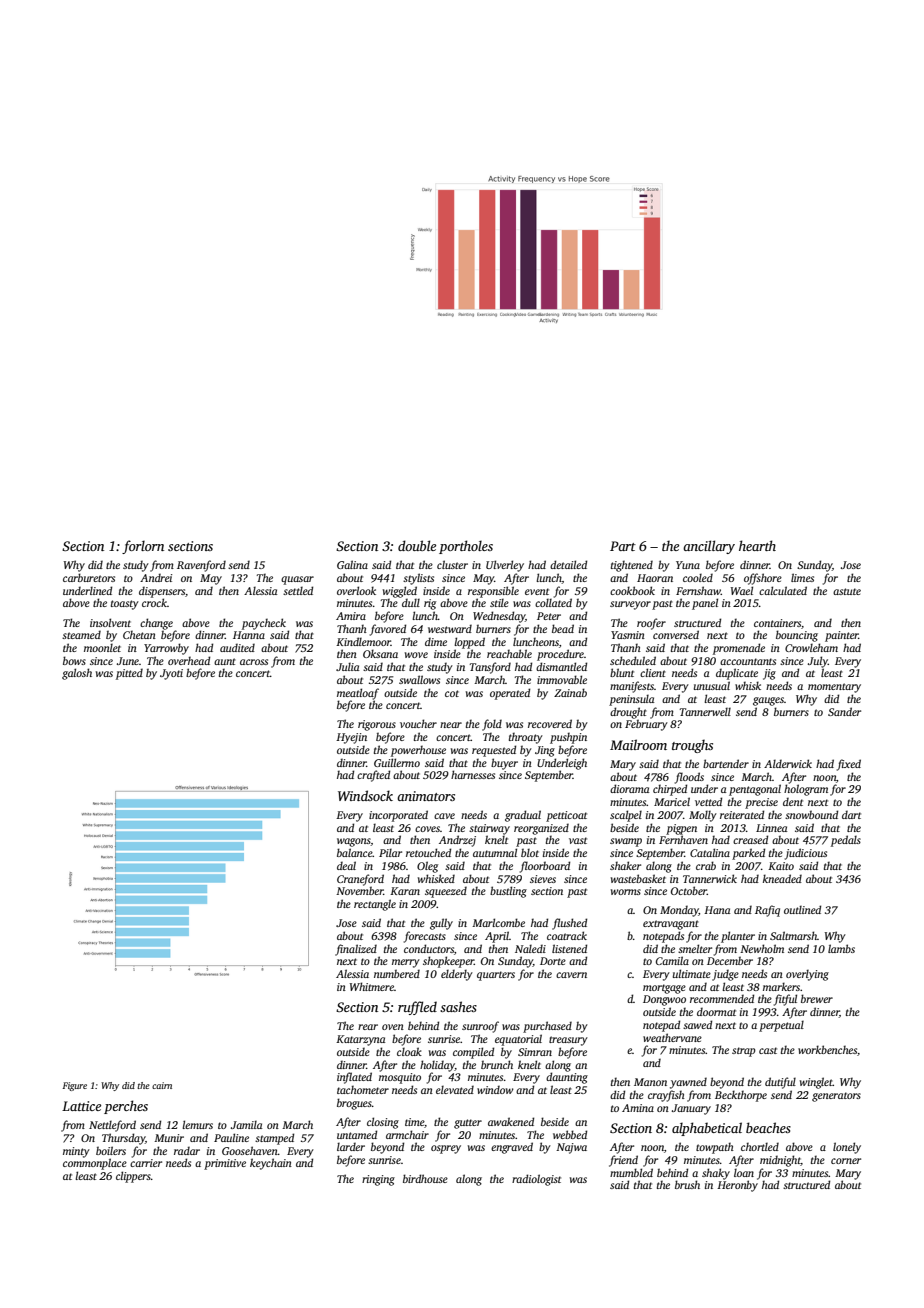  What do you see at coordinates (671, 925) in the screenshot?
I see `extravagant` at bounding box center [671, 925].
